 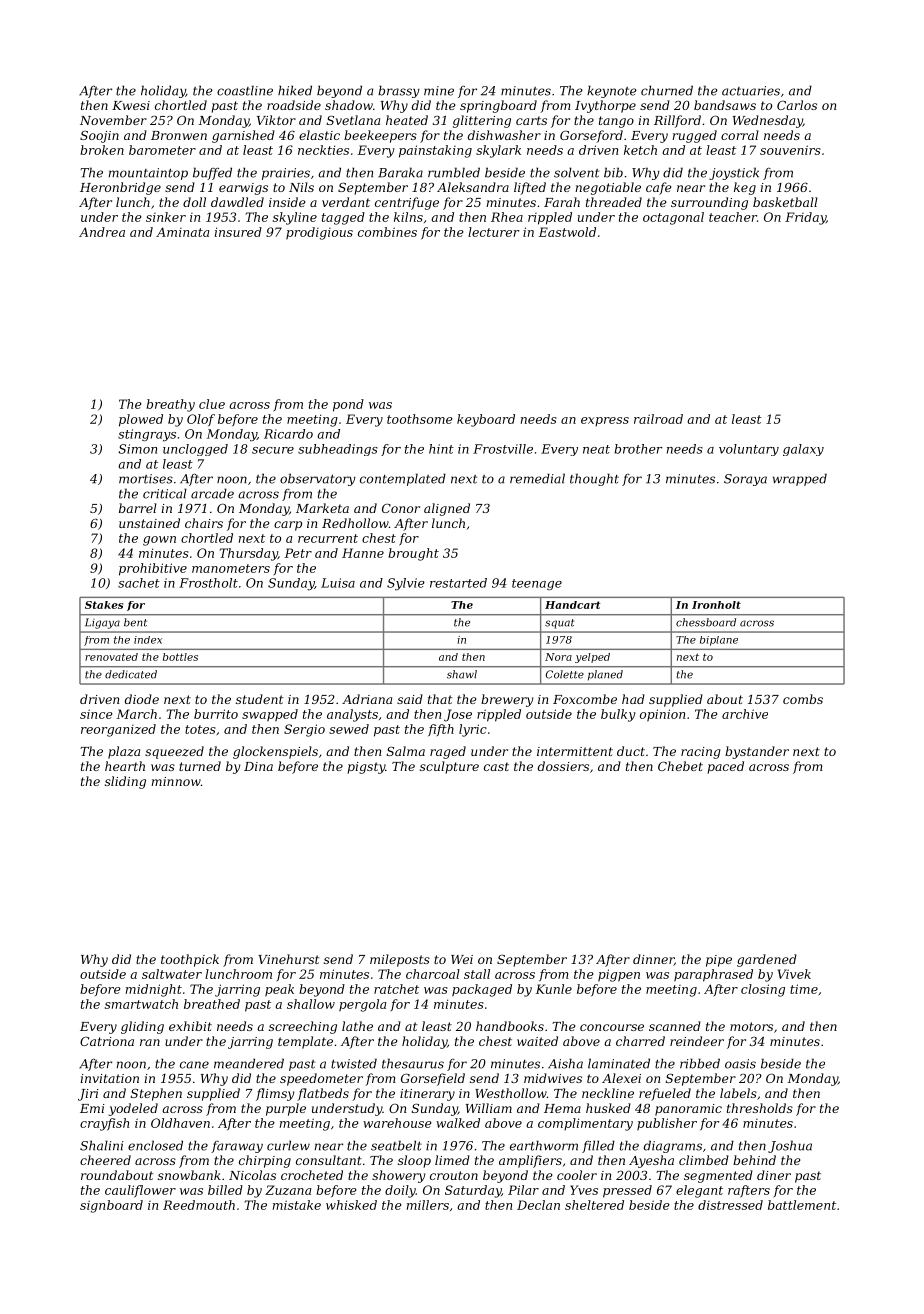 I want to click on distressed, so click(x=730, y=1205).
